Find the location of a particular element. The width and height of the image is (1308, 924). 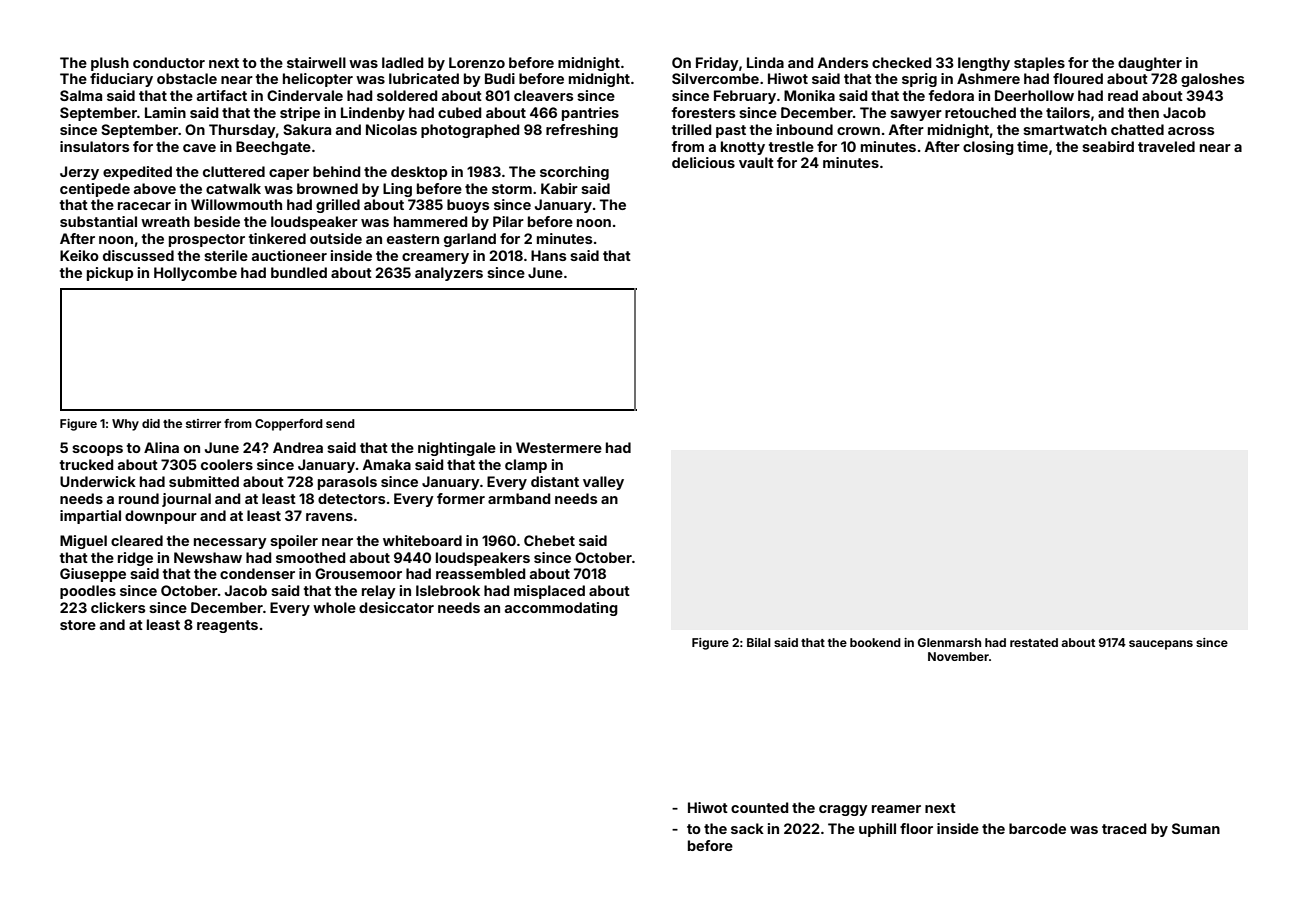

scoops is located at coordinates (97, 450).
